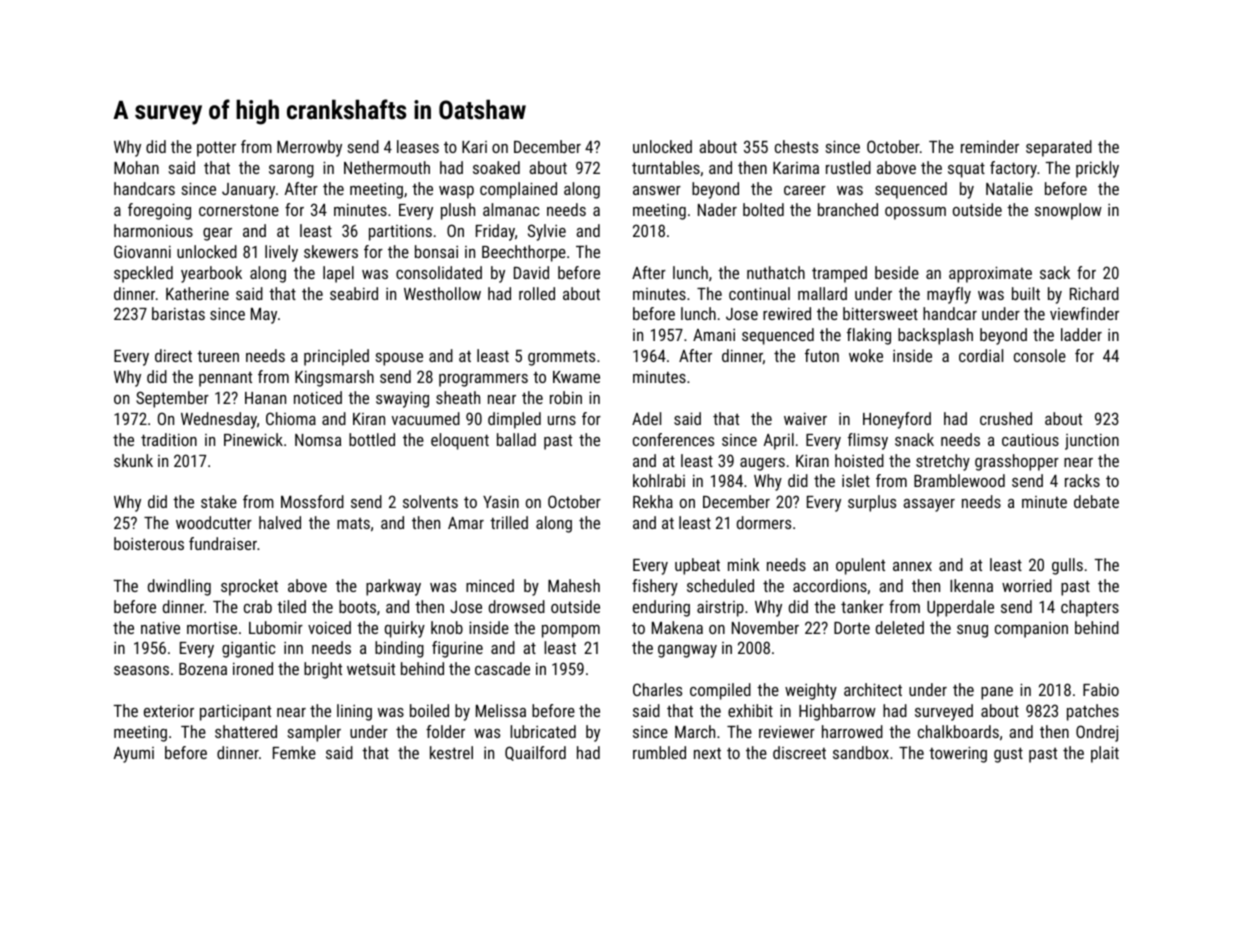 The height and width of the document is (952, 1233). What do you see at coordinates (197, 293) in the document?
I see `Katherine` at bounding box center [197, 293].
